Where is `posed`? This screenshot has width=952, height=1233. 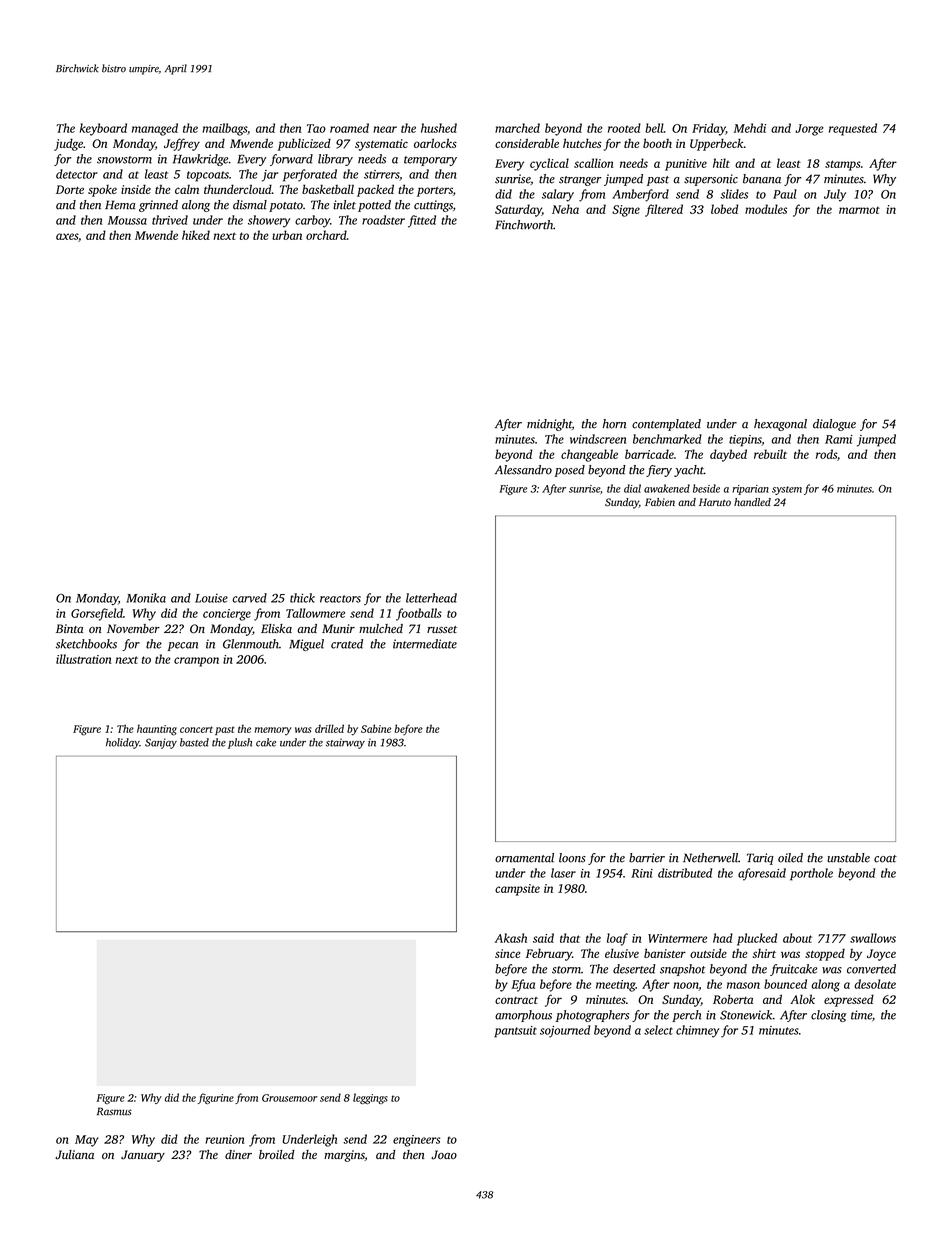 posed is located at coordinates (570, 471).
